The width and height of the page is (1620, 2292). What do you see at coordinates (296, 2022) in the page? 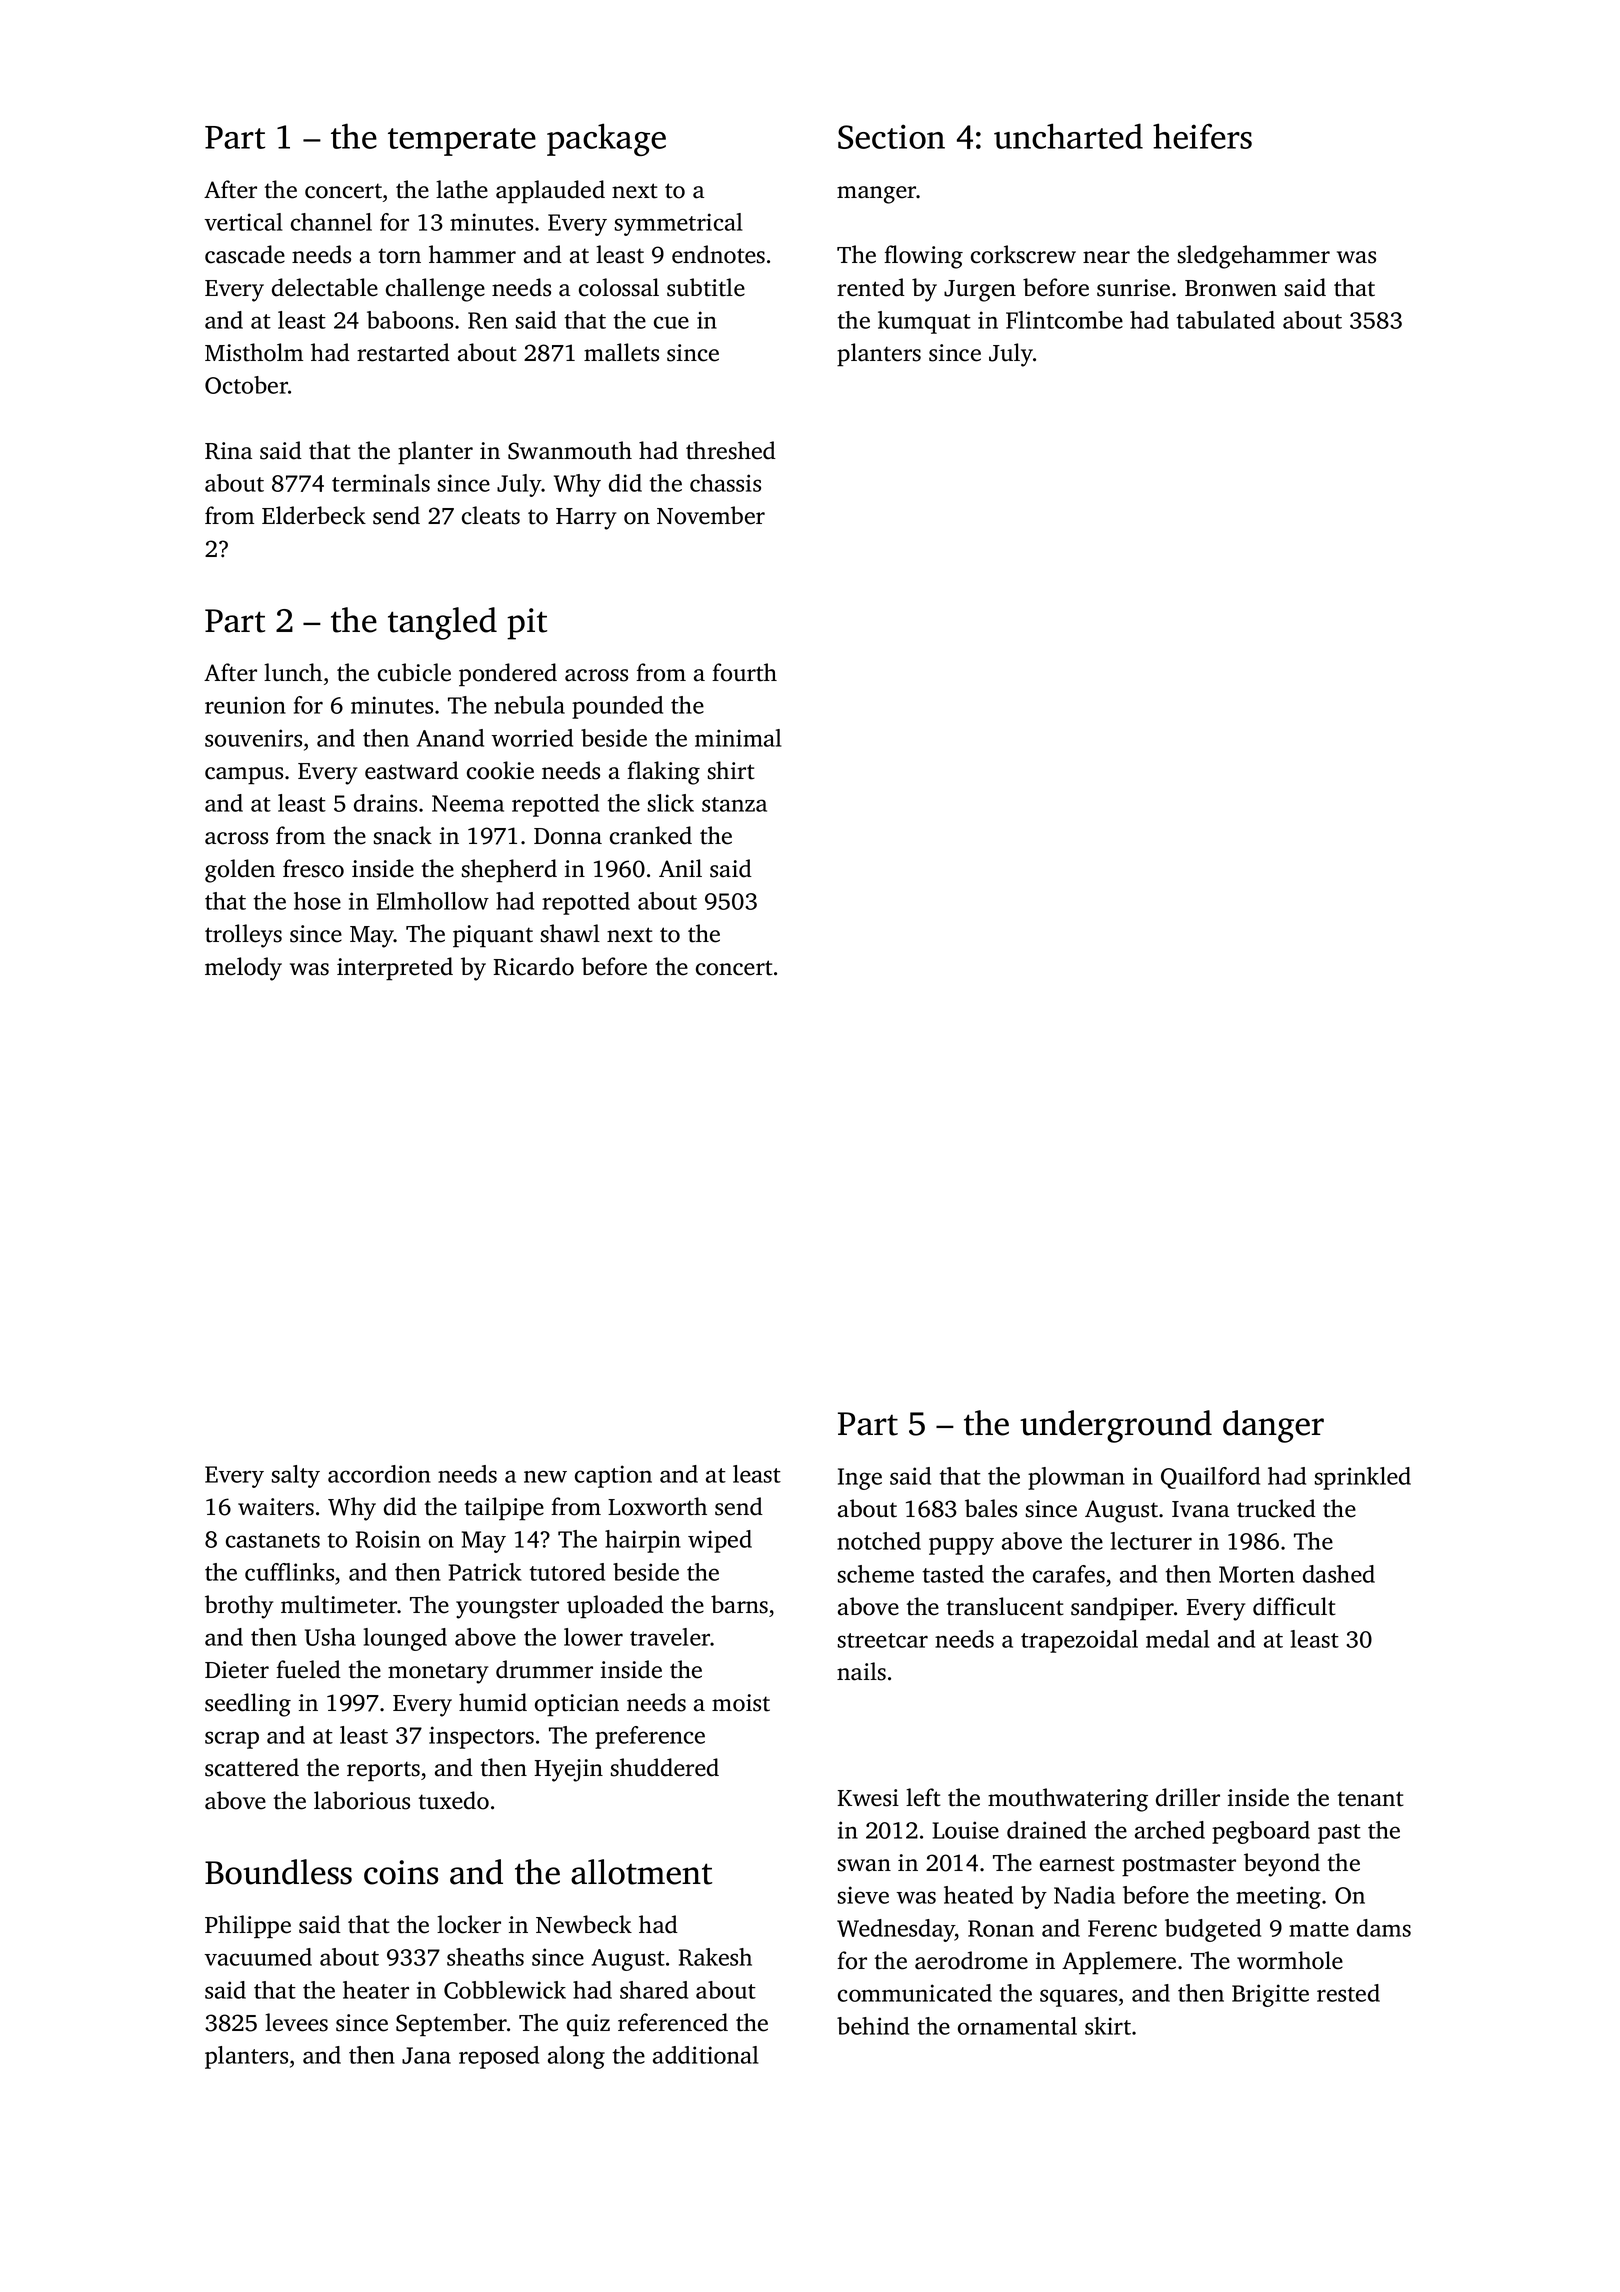
I see `levees` at bounding box center [296, 2022].
